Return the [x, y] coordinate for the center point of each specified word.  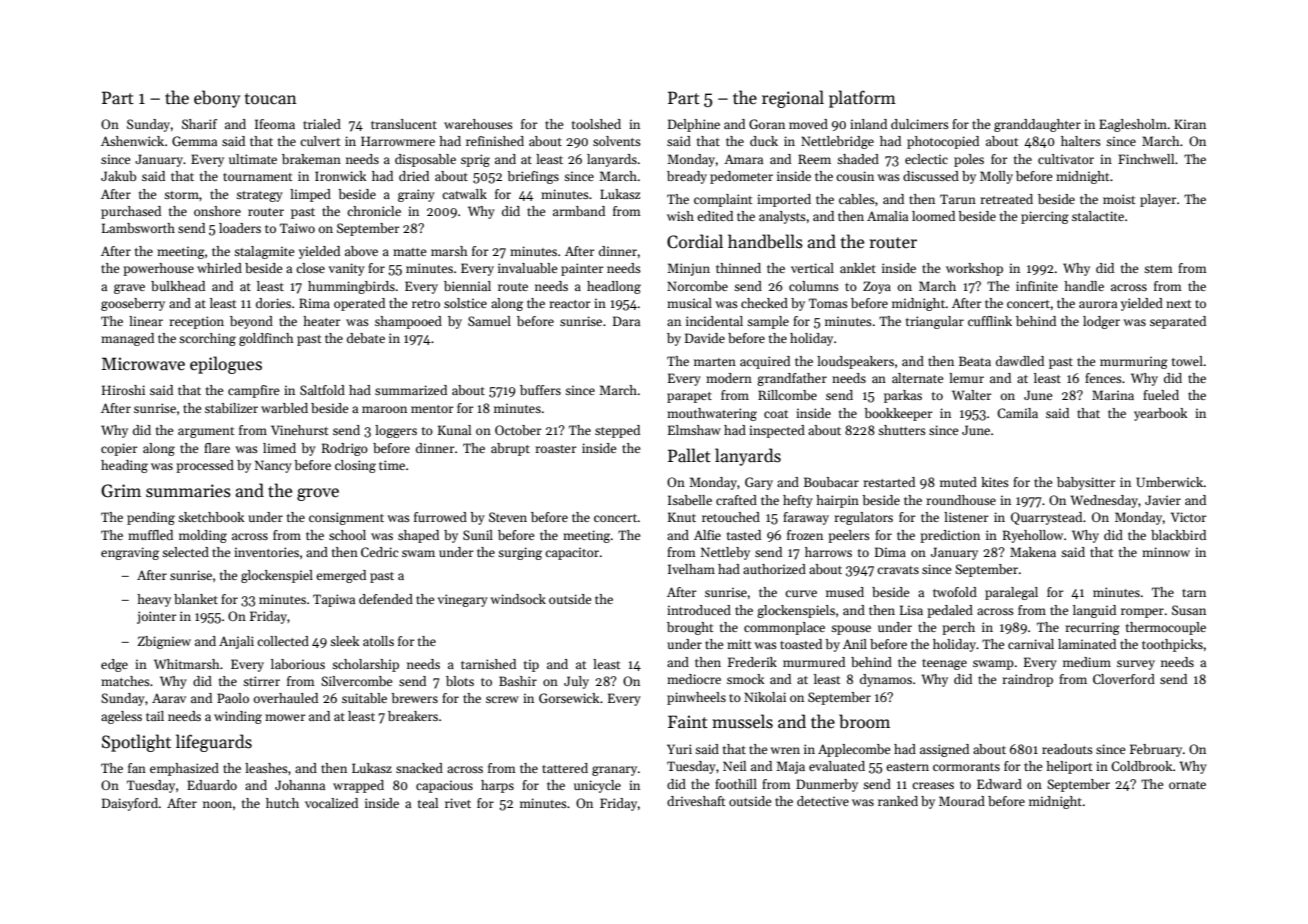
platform [862, 99]
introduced [699, 610]
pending [151, 518]
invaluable [528, 268]
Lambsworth [138, 228]
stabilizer [231, 408]
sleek [344, 641]
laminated [1087, 644]
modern [729, 378]
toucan [271, 98]
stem [1158, 269]
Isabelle [690, 500]
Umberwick [1170, 482]
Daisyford [130, 804]
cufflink [990, 321]
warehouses [478, 124]
